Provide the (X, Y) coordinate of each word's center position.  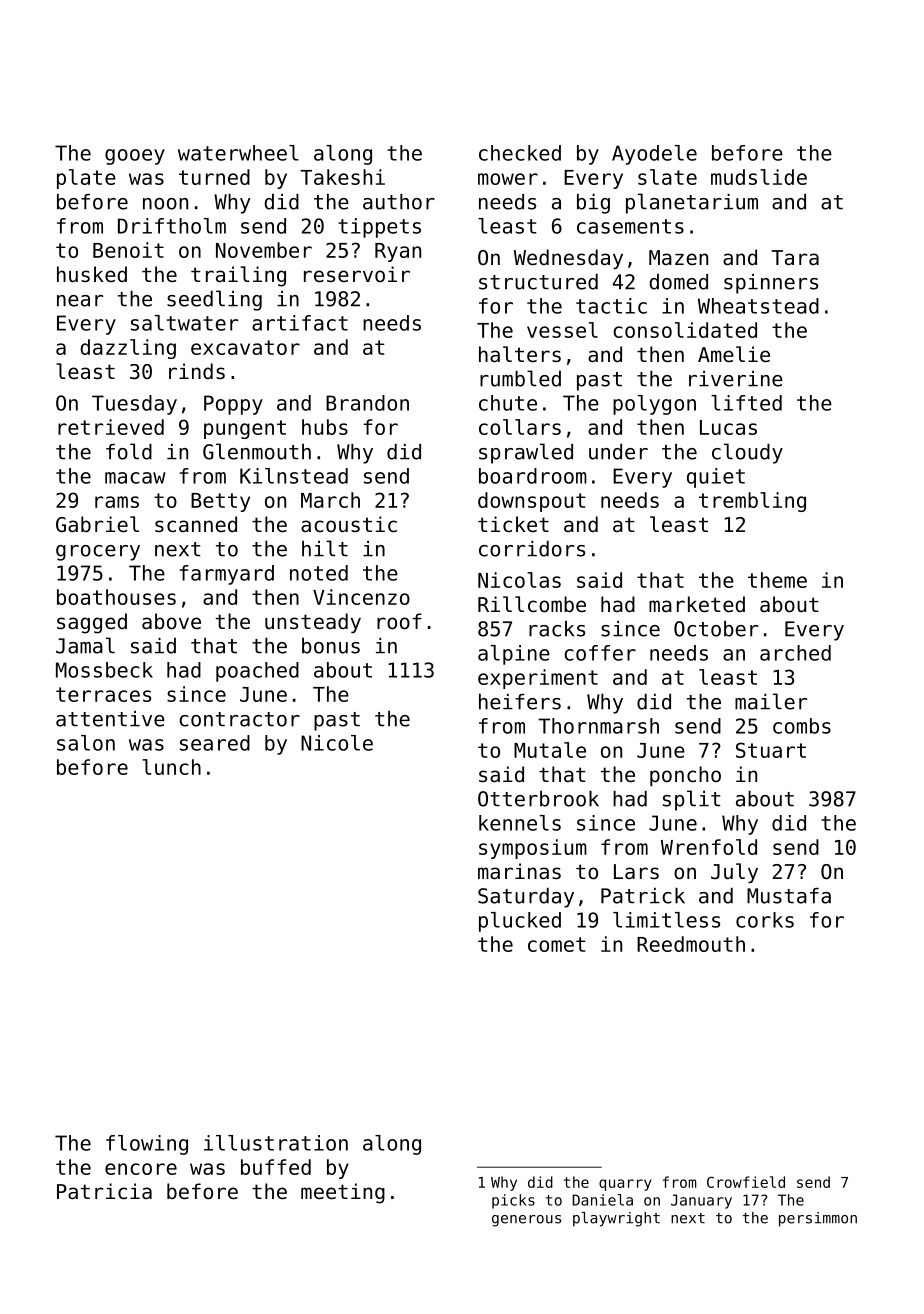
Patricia (104, 1191)
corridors (532, 549)
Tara (795, 257)
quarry (625, 1185)
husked (92, 274)
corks (765, 920)
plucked (520, 922)
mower (508, 179)
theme (777, 580)
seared (215, 743)
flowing (147, 1145)
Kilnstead (294, 476)
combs (802, 726)
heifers (520, 702)
